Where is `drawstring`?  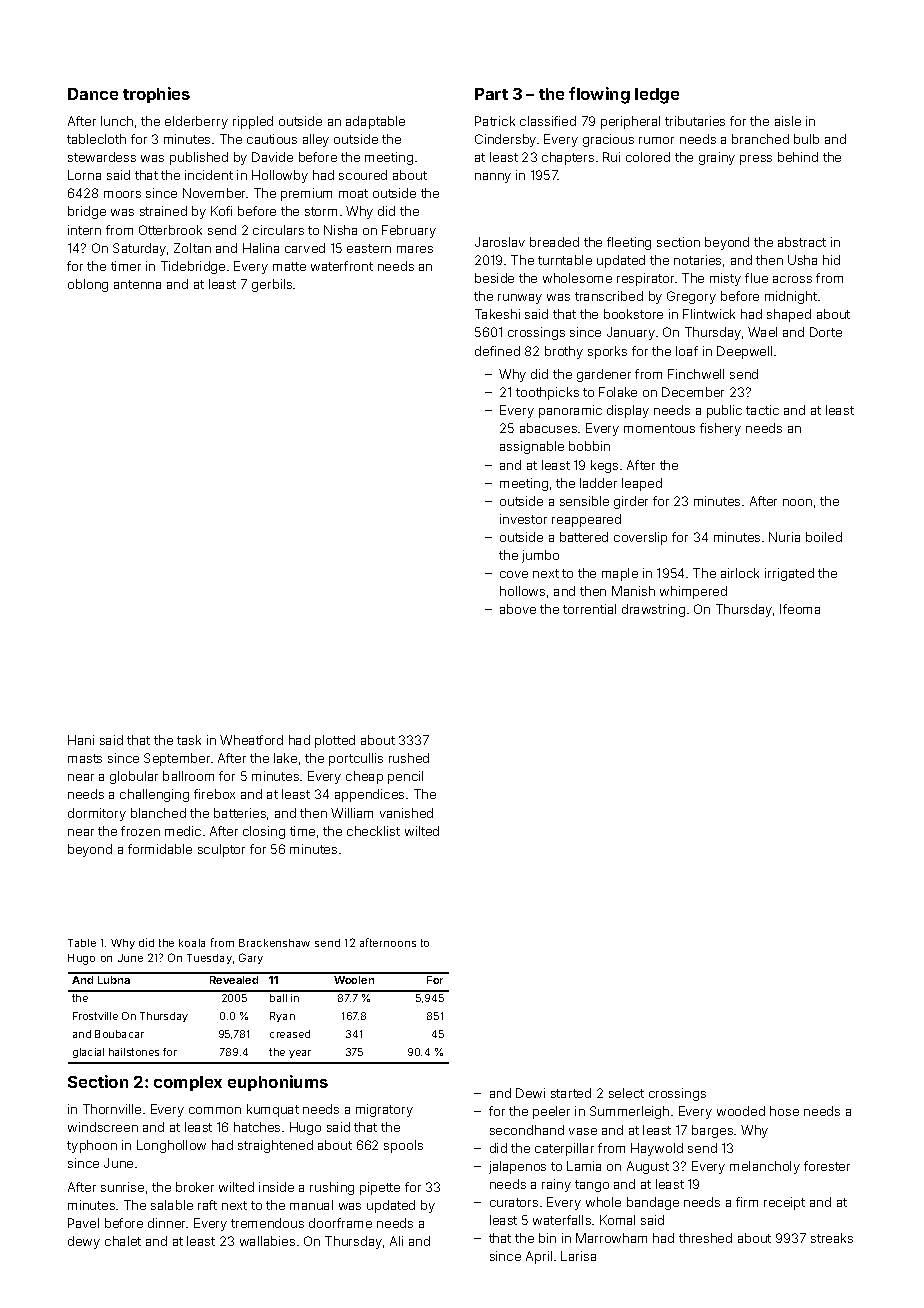 drawstring is located at coordinates (653, 610).
